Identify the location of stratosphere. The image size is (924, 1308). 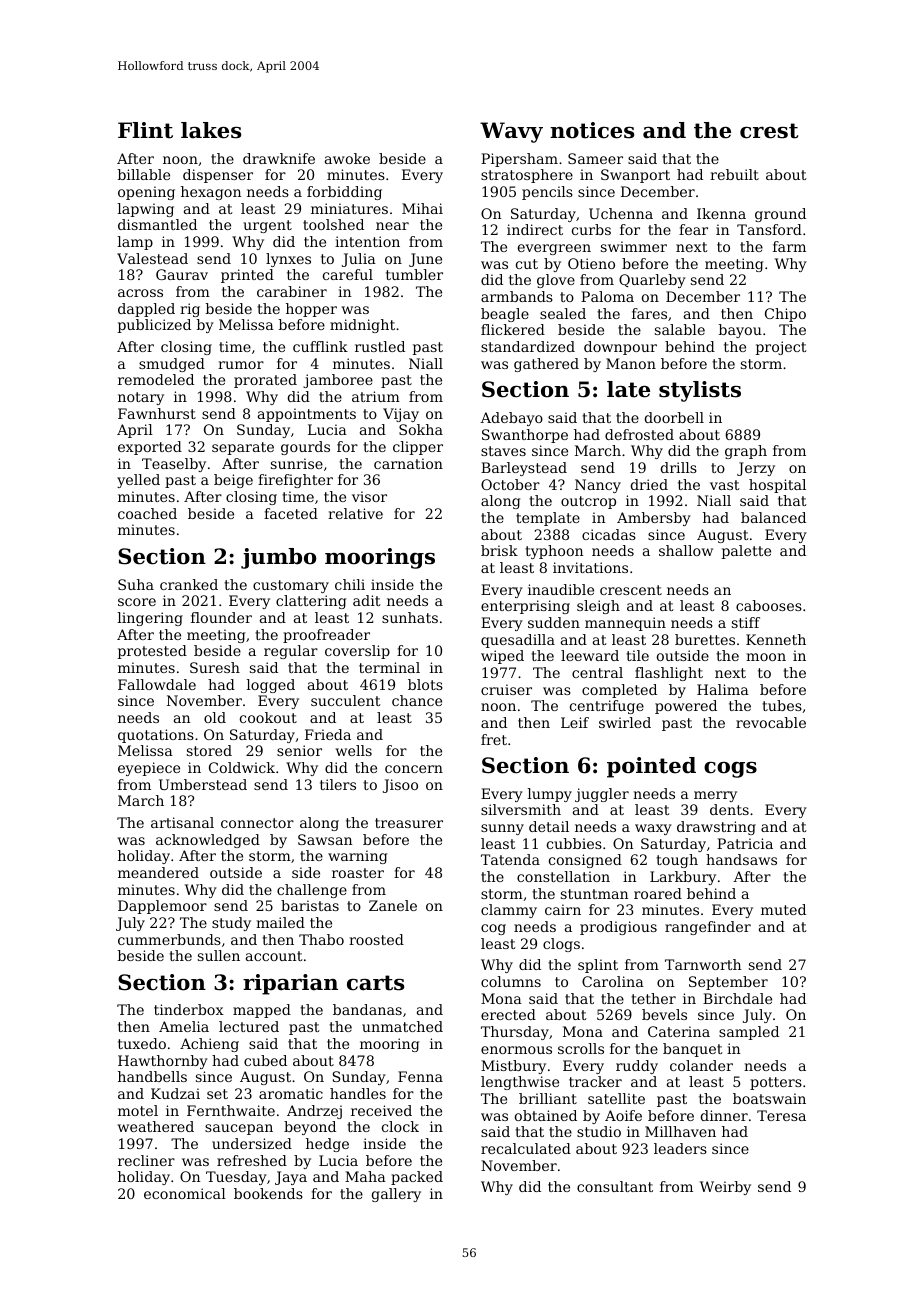
(527, 176).
